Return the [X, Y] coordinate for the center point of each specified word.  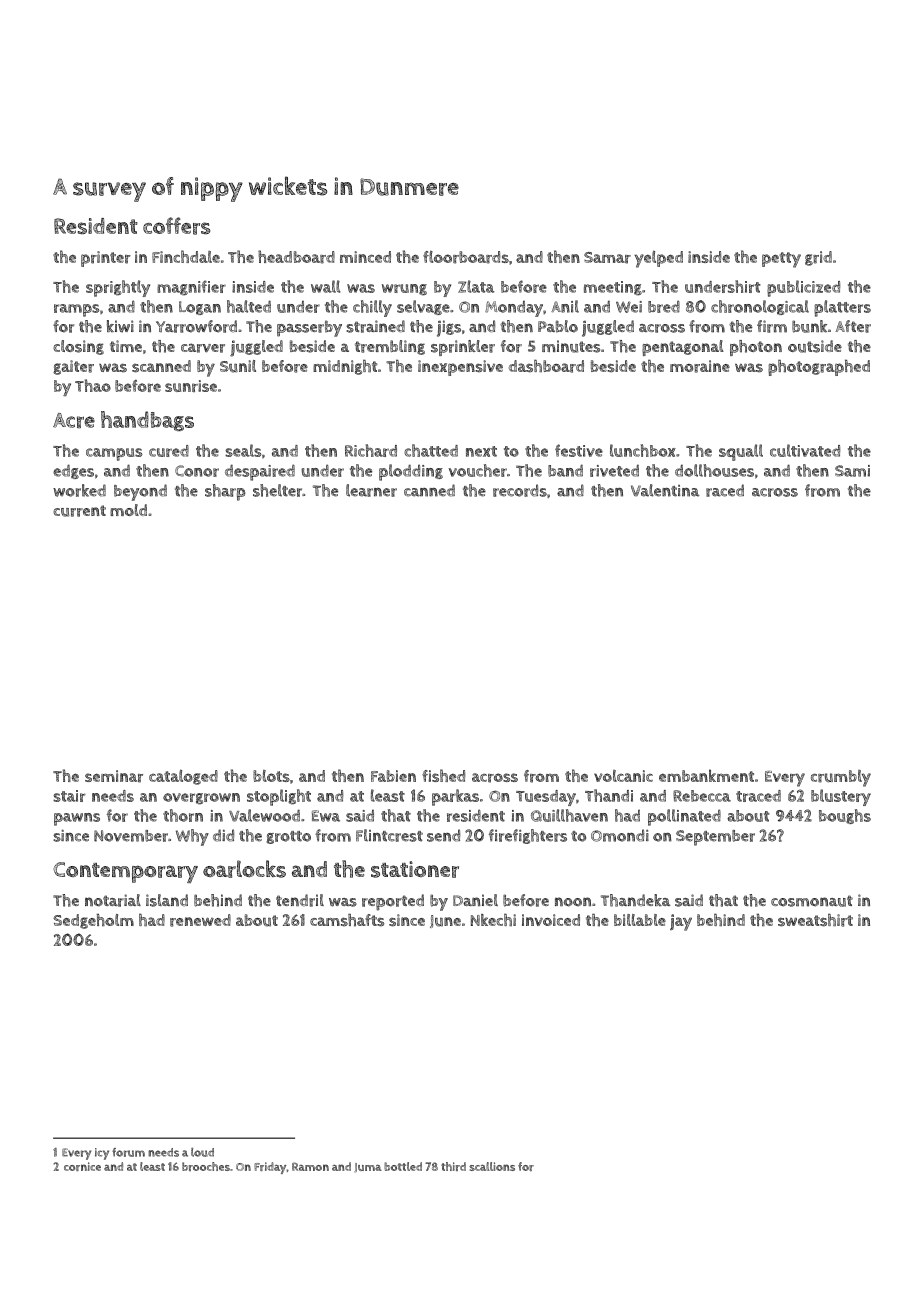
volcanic [623, 776]
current [79, 511]
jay [681, 922]
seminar [114, 776]
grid [818, 258]
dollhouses [714, 470]
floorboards [466, 257]
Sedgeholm [93, 921]
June [445, 921]
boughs [845, 816]
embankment [706, 775]
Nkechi [493, 920]
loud [202, 1152]
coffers [176, 226]
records [520, 490]
